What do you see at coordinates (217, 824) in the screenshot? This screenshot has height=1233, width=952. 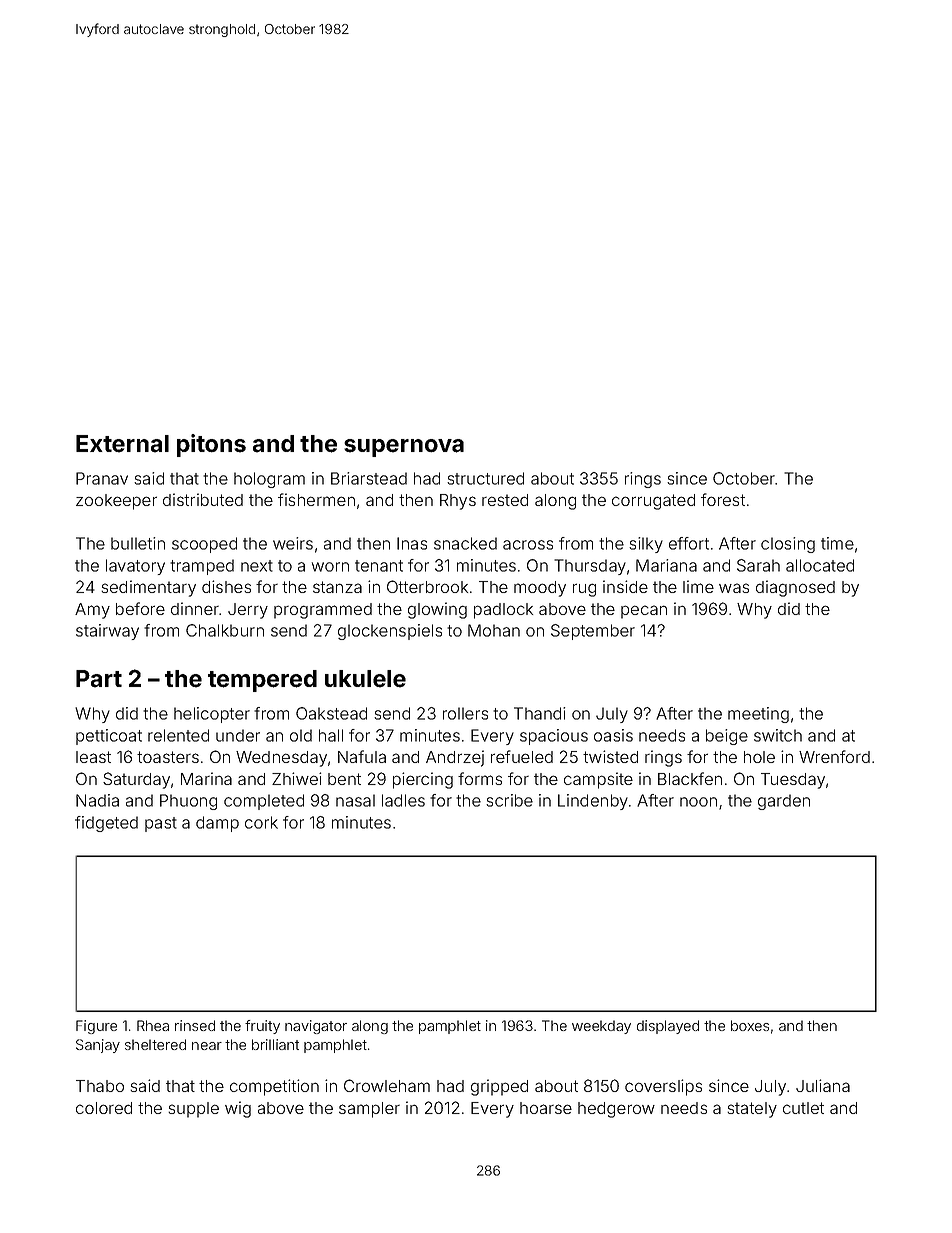 I see `damp` at bounding box center [217, 824].
